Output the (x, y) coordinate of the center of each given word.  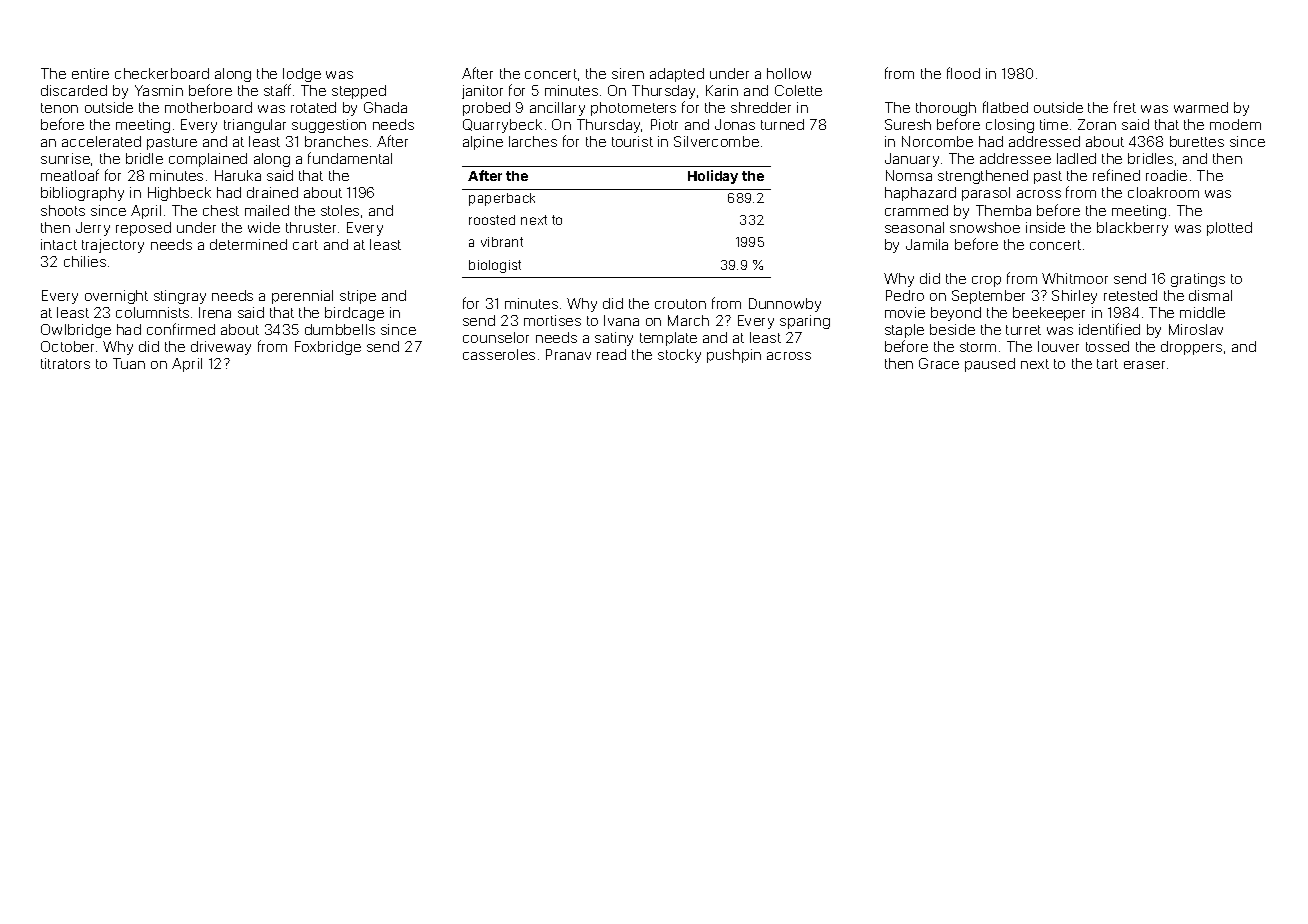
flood (963, 73)
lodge (302, 75)
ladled (1076, 158)
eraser (1144, 365)
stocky (679, 356)
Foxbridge (328, 348)
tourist (632, 141)
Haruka (238, 175)
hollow (789, 73)
